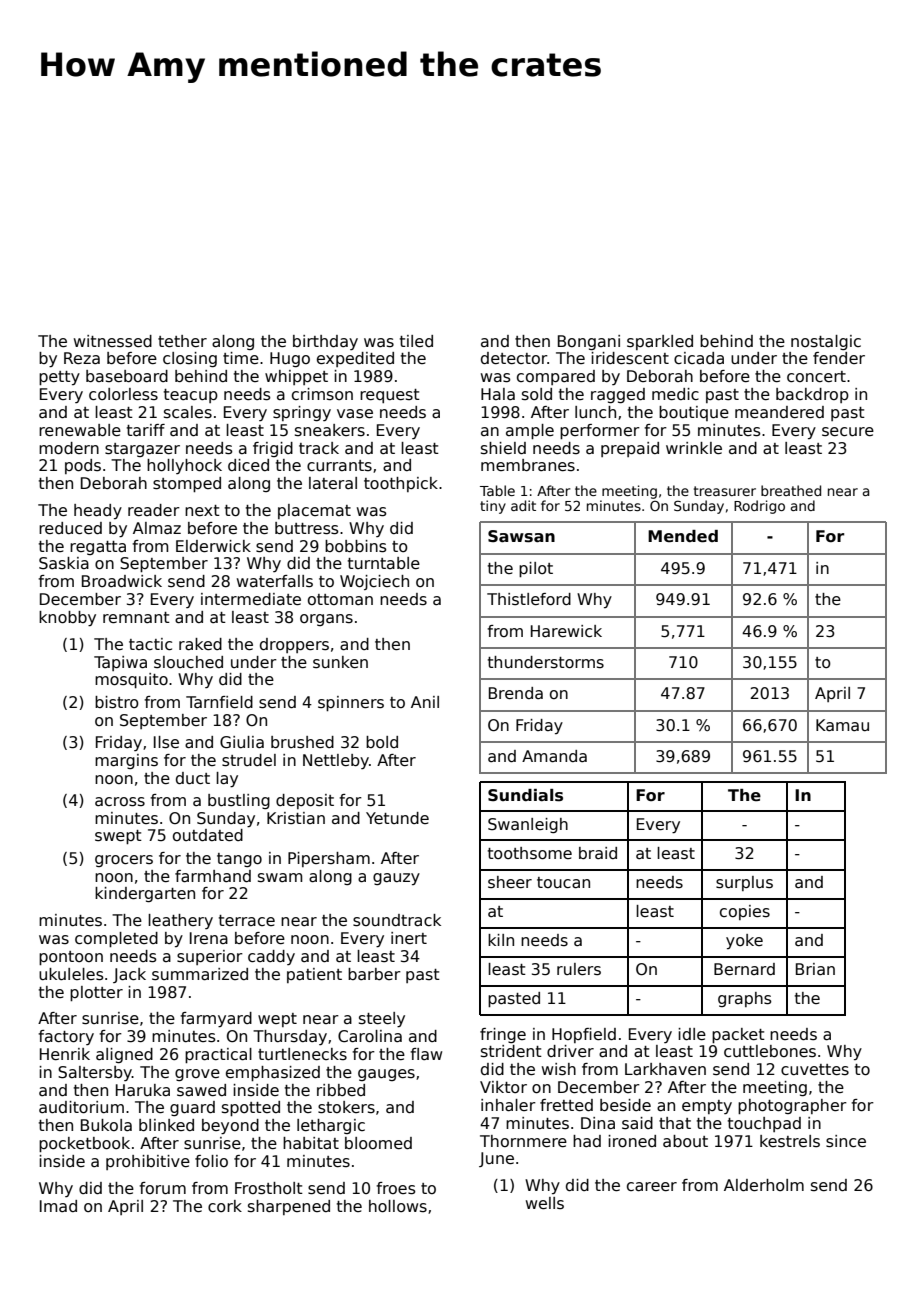 This screenshot has width=924, height=1308. Describe the element at coordinates (124, 861) in the screenshot. I see `grocers` at that location.
